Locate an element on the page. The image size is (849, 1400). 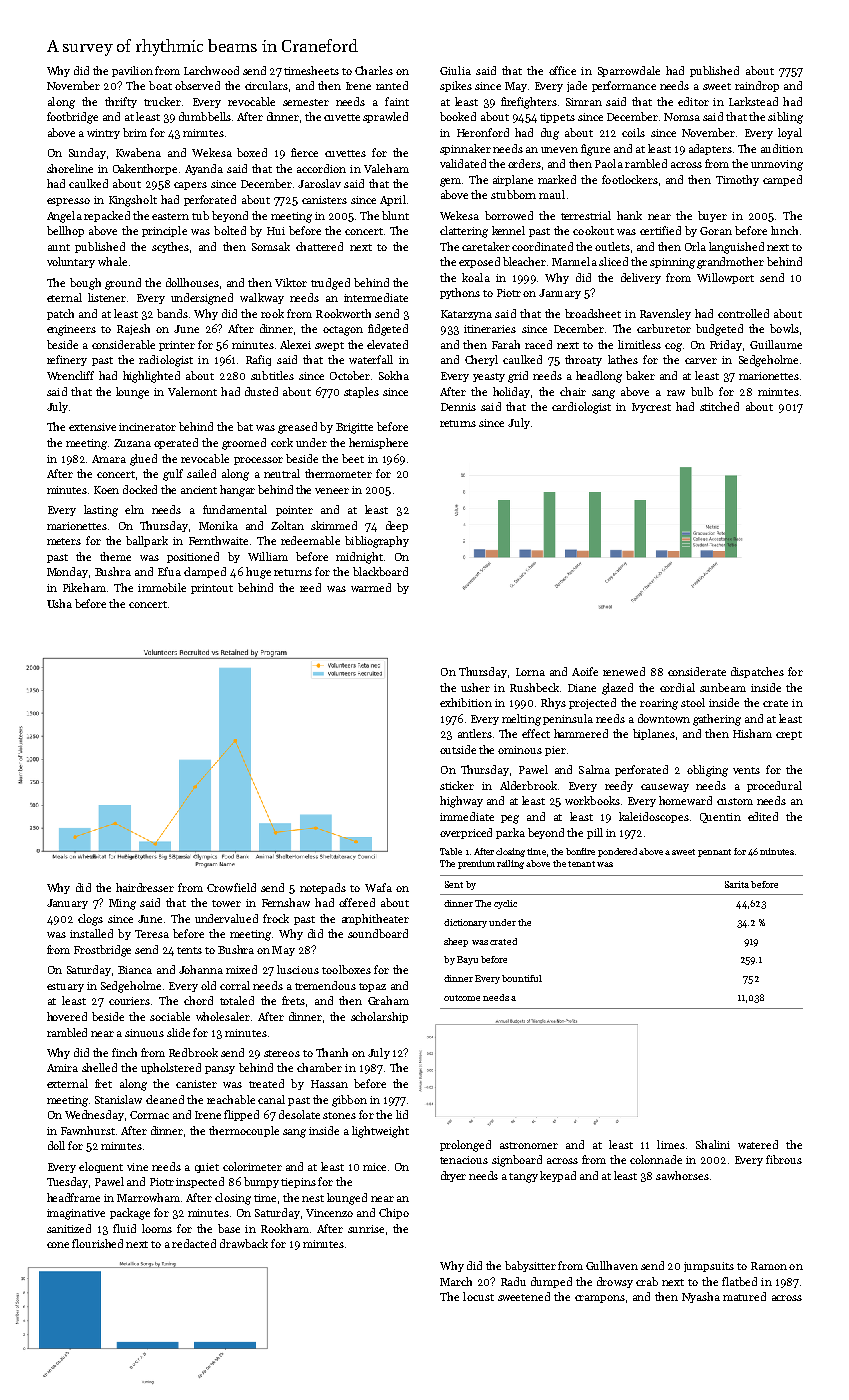
elevated is located at coordinates (387, 344).
